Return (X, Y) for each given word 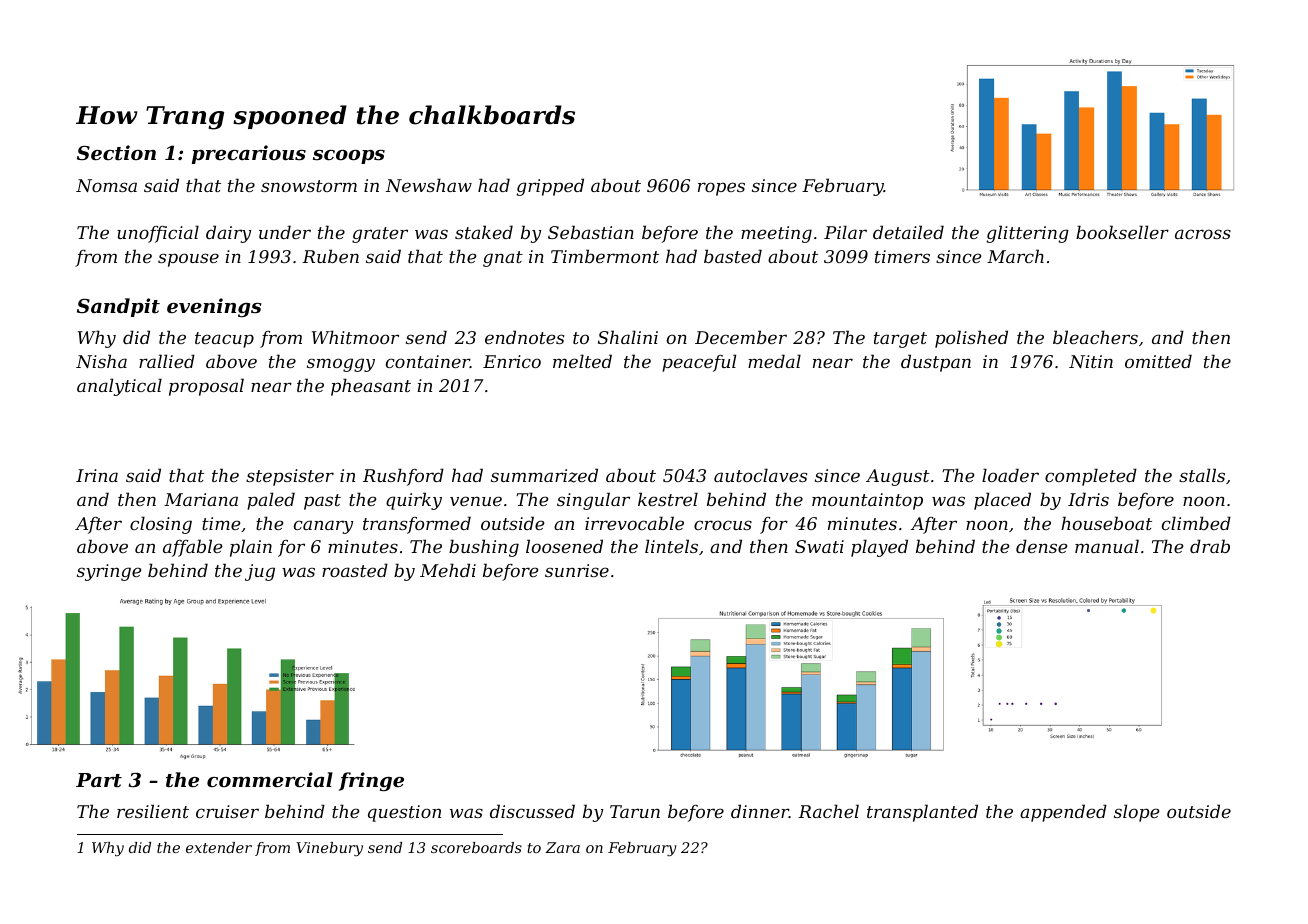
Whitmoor (355, 337)
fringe (371, 781)
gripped (550, 187)
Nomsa (106, 185)
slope (1136, 813)
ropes (721, 189)
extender (219, 847)
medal (774, 361)
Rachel (828, 811)
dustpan (936, 363)
